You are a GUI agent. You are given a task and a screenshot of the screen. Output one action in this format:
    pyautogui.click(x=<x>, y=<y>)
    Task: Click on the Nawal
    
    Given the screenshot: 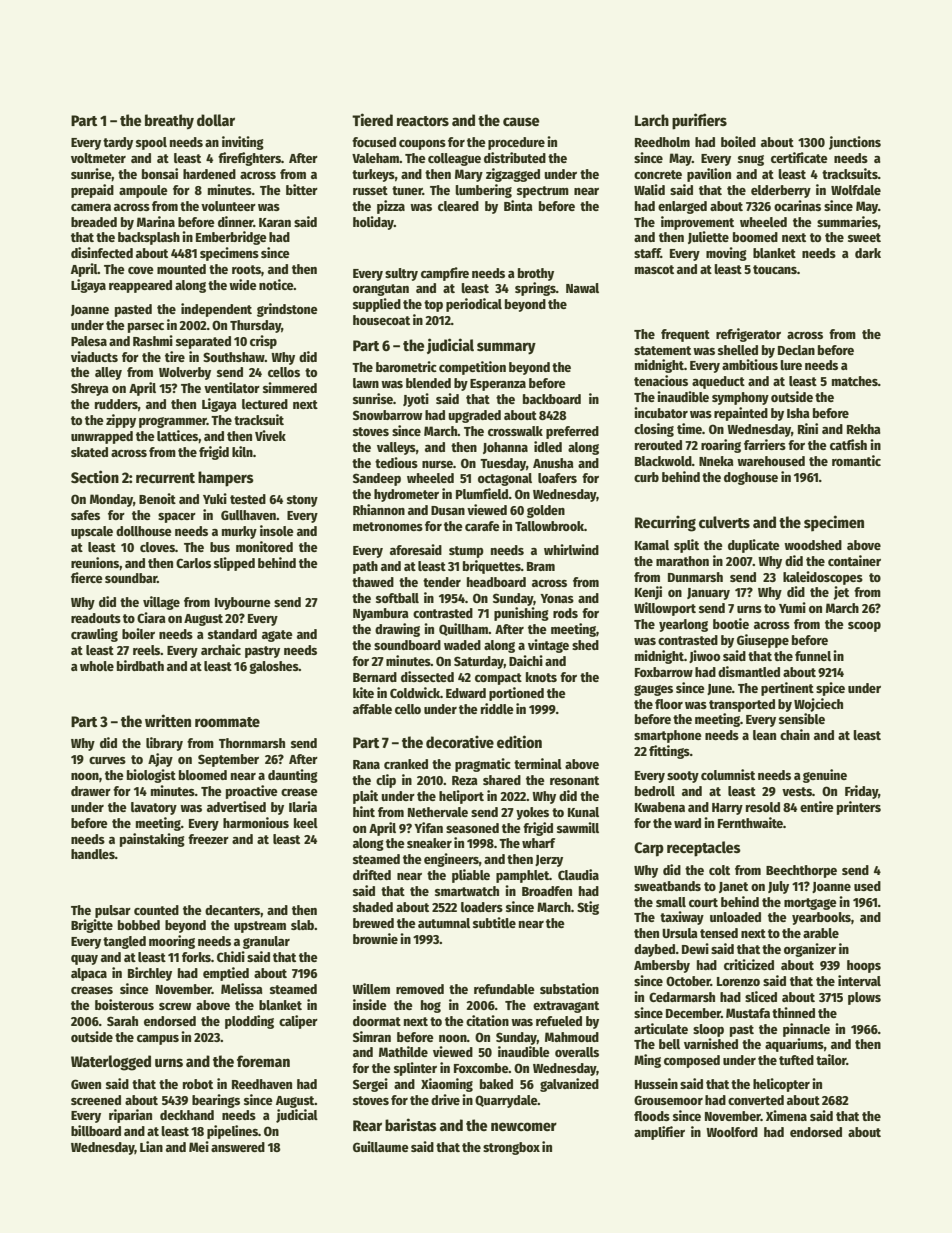 What is the action you would take?
    pyautogui.click(x=582, y=288)
